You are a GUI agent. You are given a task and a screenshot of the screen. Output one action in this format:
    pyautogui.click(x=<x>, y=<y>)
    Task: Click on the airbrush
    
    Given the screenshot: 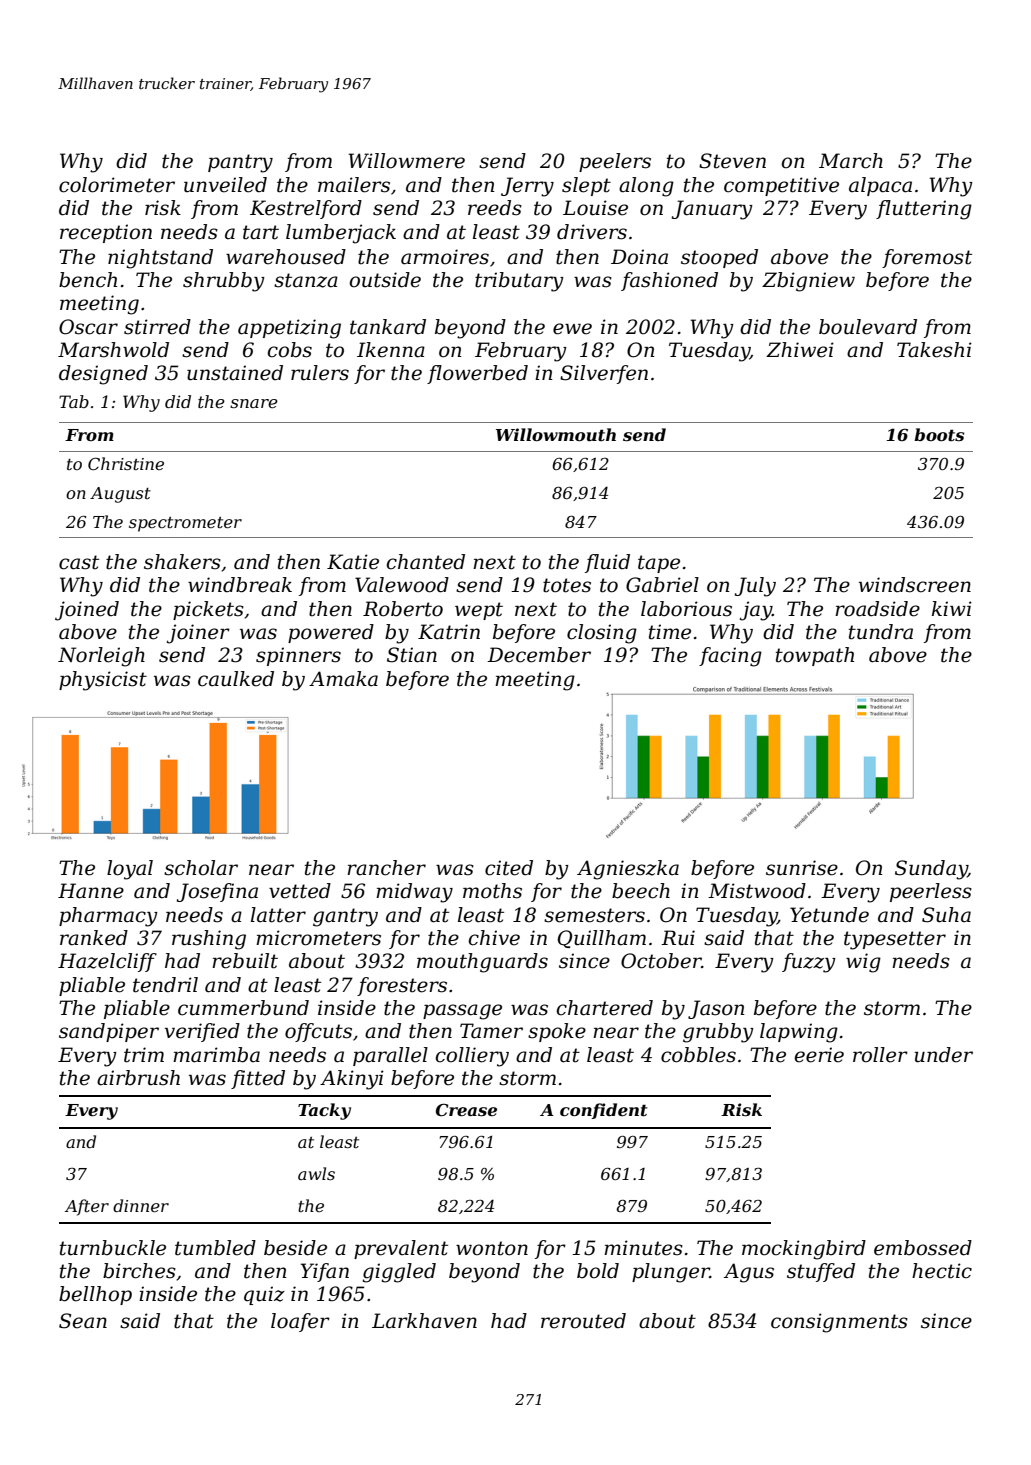 What is the action you would take?
    pyautogui.click(x=138, y=1078)
